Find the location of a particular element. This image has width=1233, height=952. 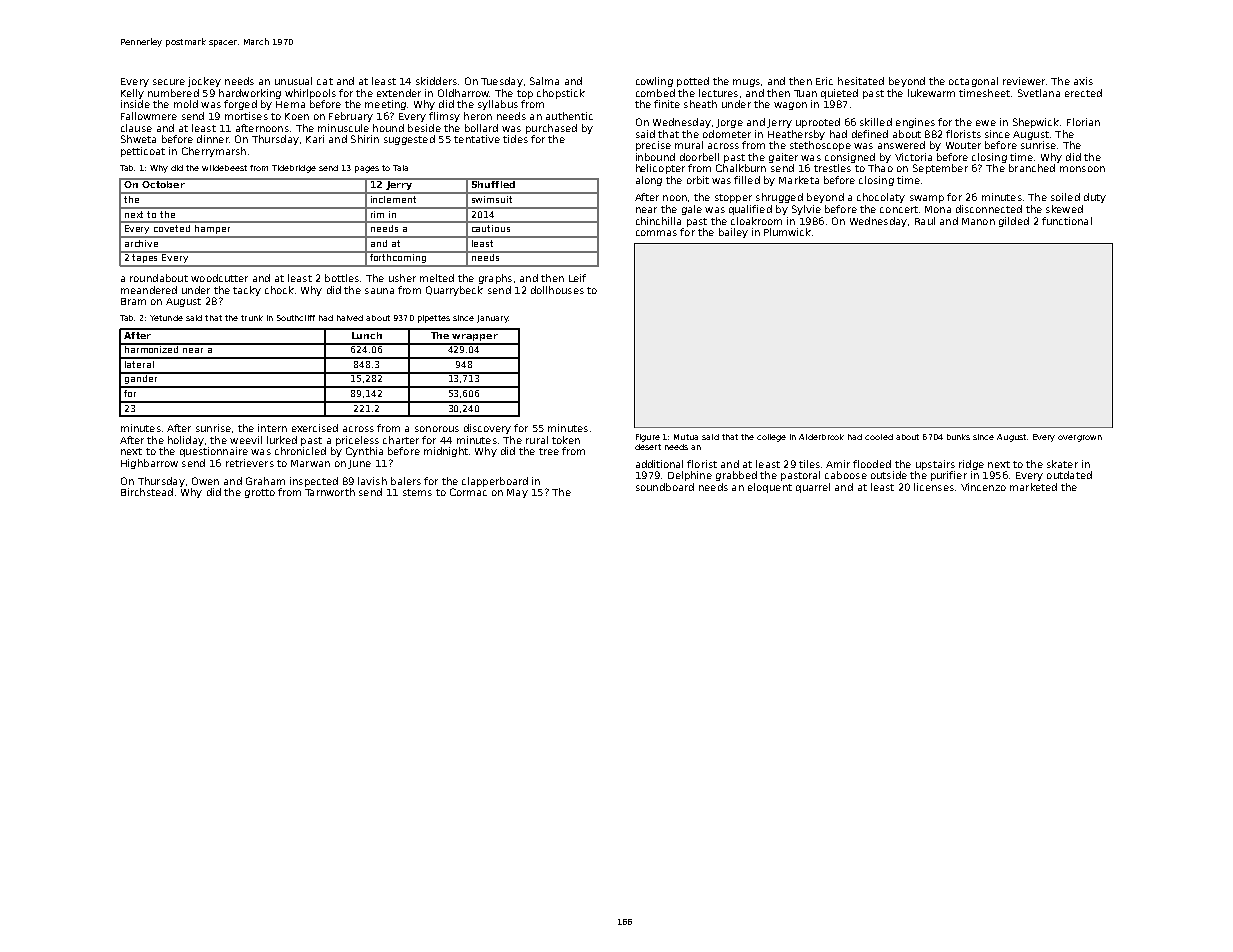

Birchstead is located at coordinates (147, 492).
